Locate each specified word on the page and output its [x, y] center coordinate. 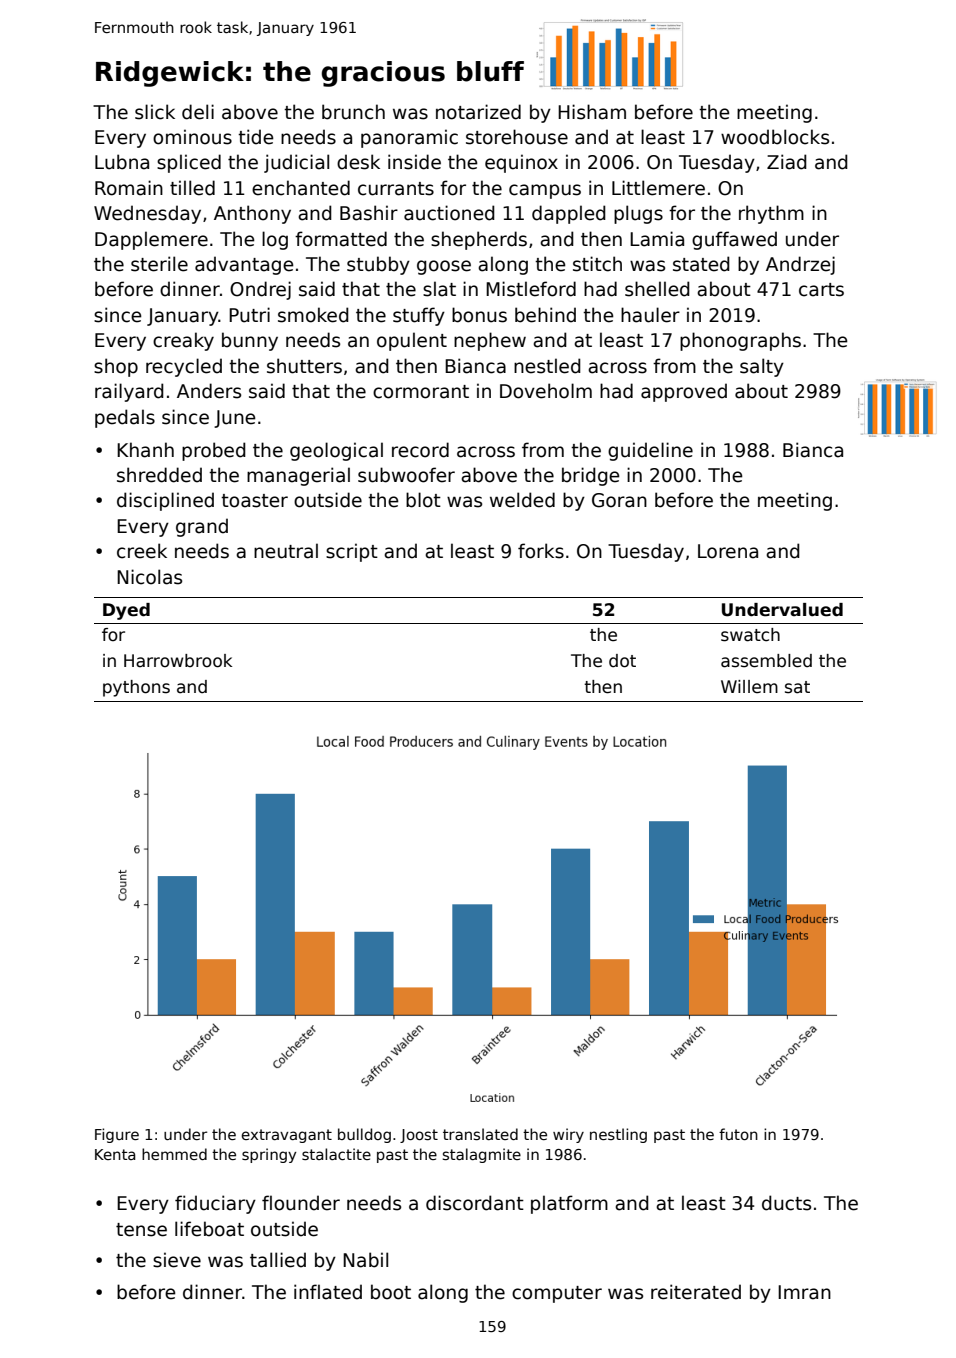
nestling [618, 1135]
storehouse [517, 137]
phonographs [740, 341]
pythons [136, 688]
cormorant [421, 392]
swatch [750, 635]
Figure [117, 1135]
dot [622, 661]
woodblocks [775, 137]
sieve [177, 1260]
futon [738, 1134]
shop [116, 367]
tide [256, 137]
